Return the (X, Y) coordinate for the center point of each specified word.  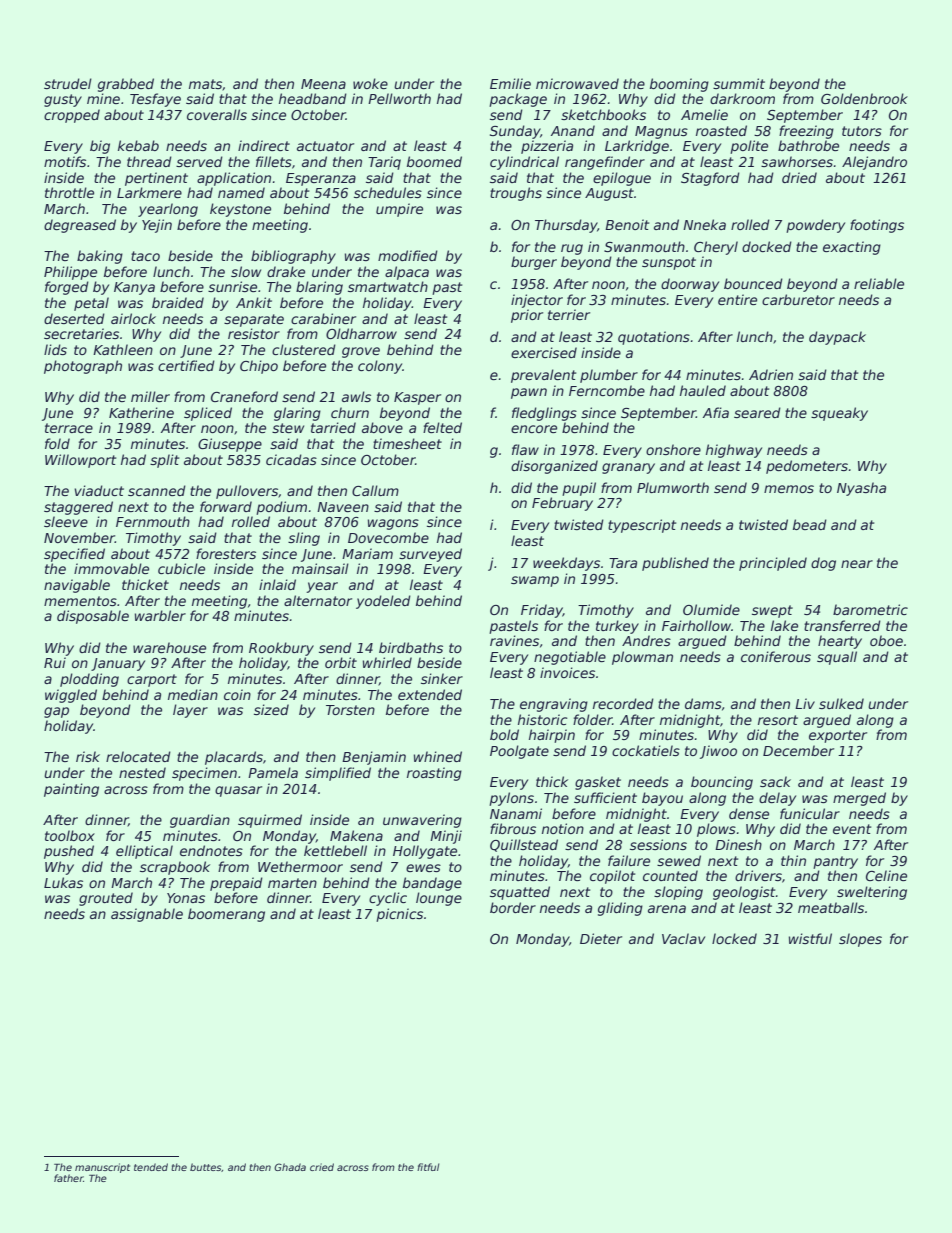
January (118, 664)
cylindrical (524, 163)
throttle (69, 192)
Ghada (290, 1167)
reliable (879, 283)
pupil (579, 489)
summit (739, 83)
